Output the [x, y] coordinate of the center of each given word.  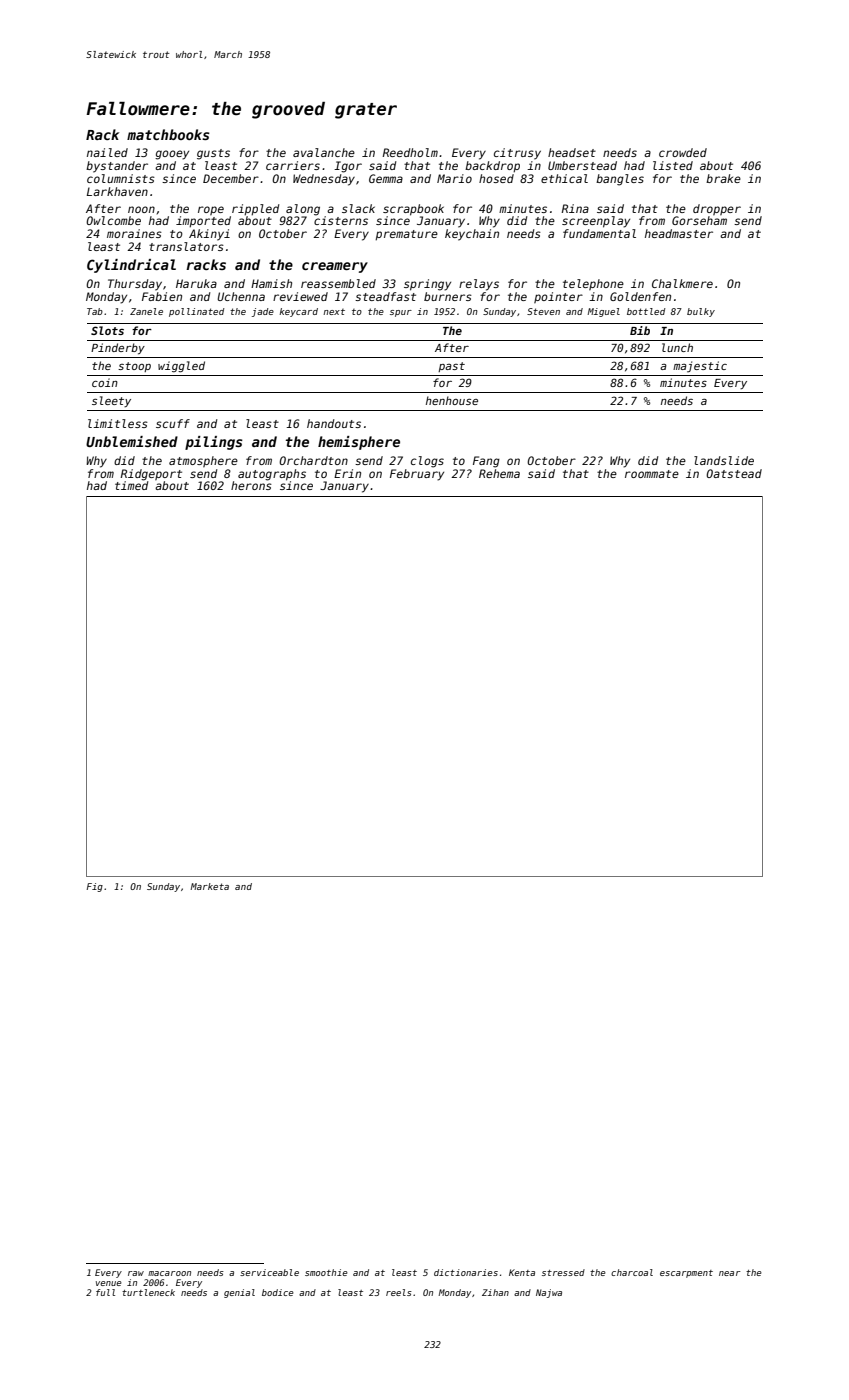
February [417, 475]
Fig [94, 887]
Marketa [209, 886]
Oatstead [734, 473]
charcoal [632, 1272]
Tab [95, 311]
